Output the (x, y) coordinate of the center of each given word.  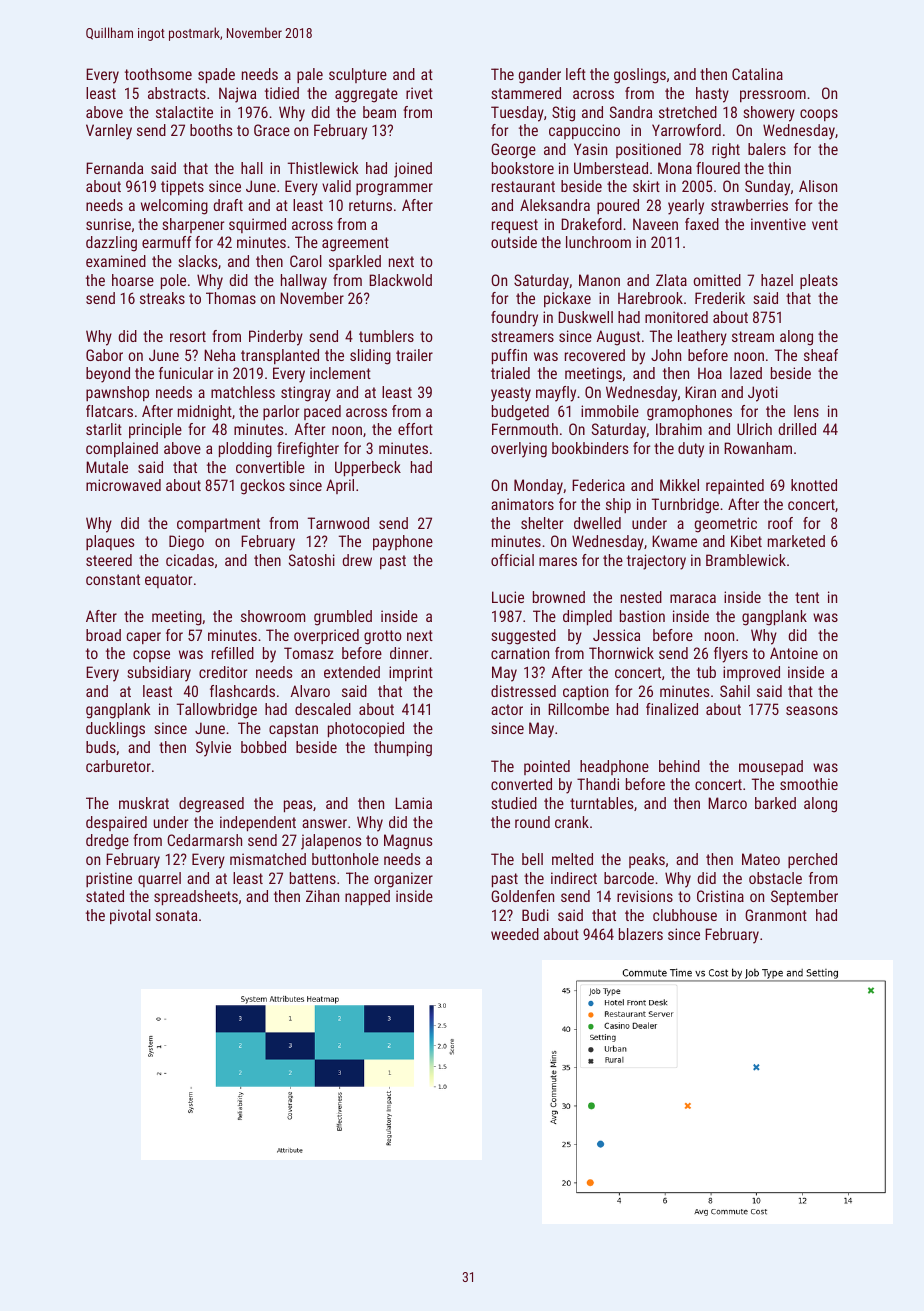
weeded (515, 934)
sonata (176, 915)
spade (216, 76)
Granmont (776, 915)
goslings (640, 76)
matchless (243, 392)
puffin (509, 357)
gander (540, 76)
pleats (819, 281)
